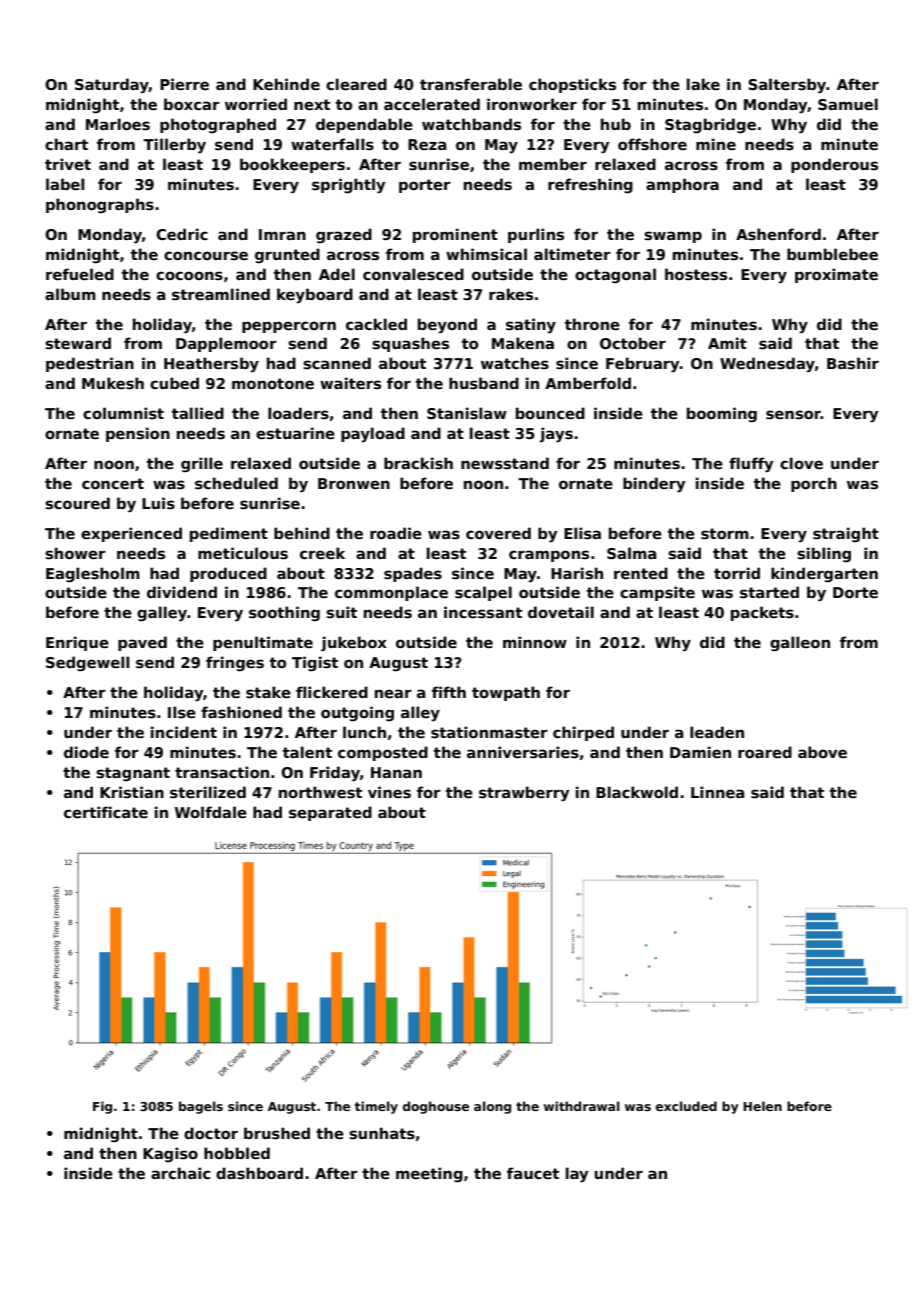 The image size is (924, 1308). Describe the element at coordinates (717, 792) in the image. I see `Linnea` at that location.
